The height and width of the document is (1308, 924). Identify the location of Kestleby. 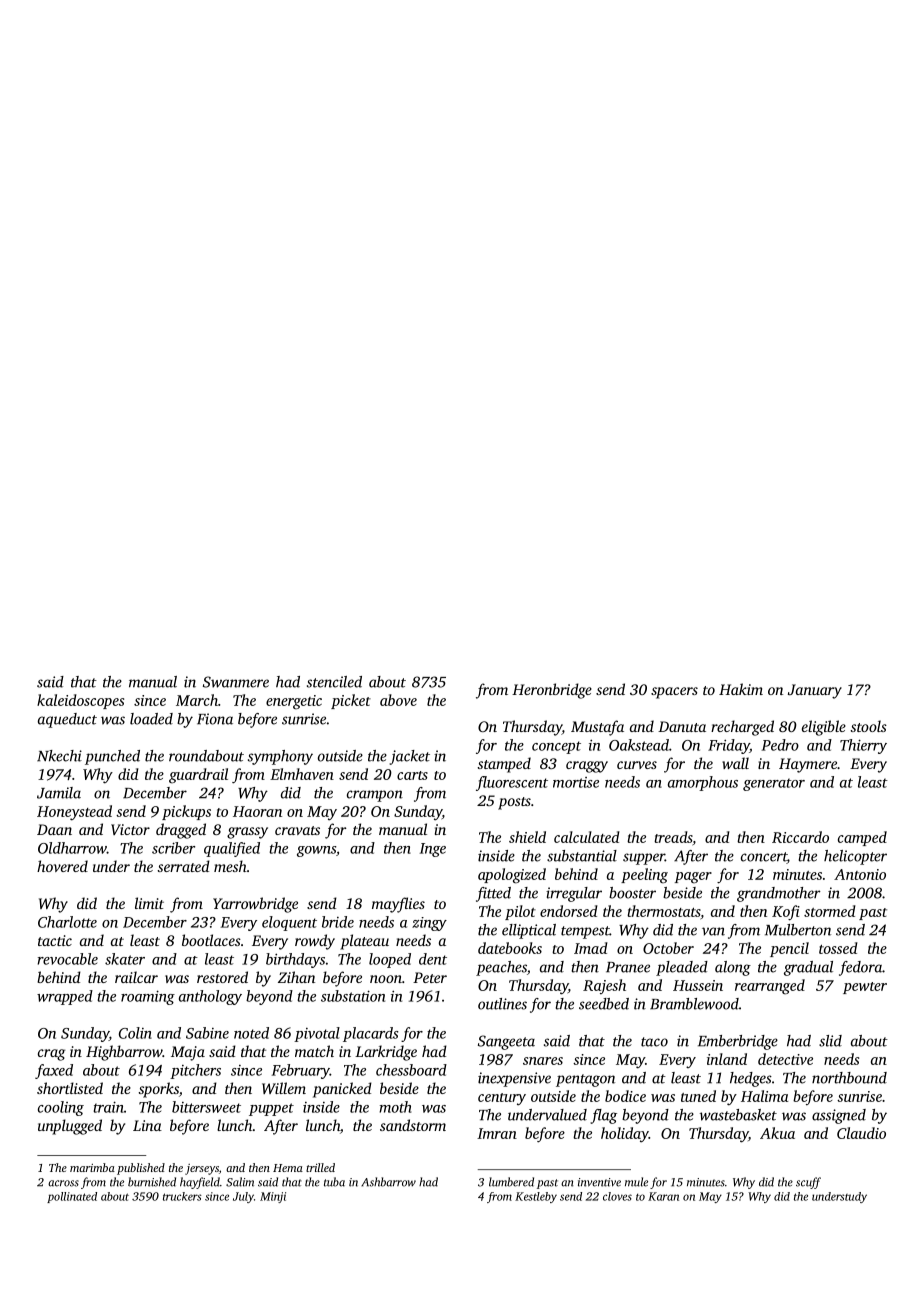
(536, 1197).
